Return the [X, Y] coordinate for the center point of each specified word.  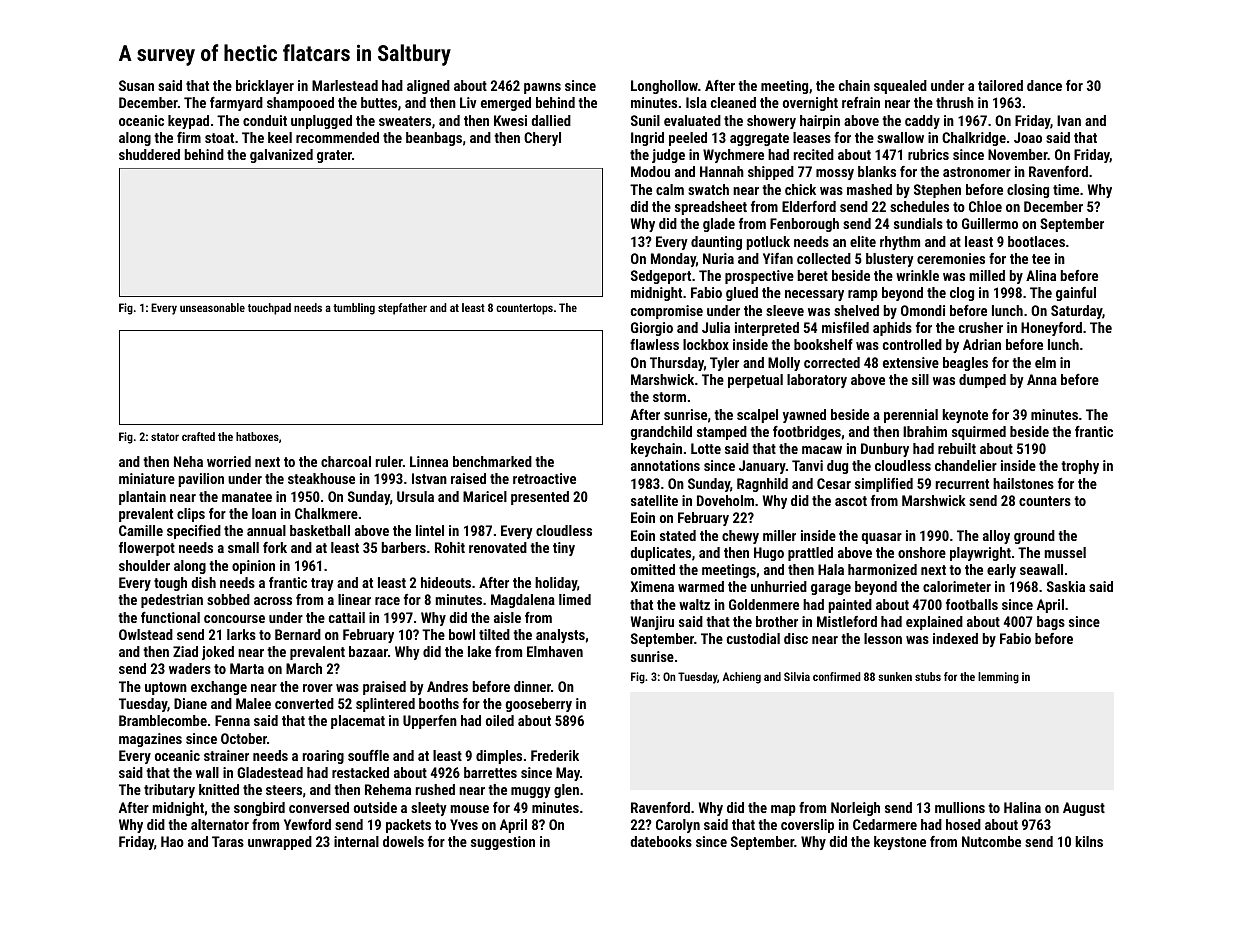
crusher [981, 327]
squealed [900, 87]
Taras [228, 841]
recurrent [962, 484]
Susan [136, 85]
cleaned [733, 102]
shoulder [144, 565]
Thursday [677, 364]
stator [165, 437]
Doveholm [725, 500]
